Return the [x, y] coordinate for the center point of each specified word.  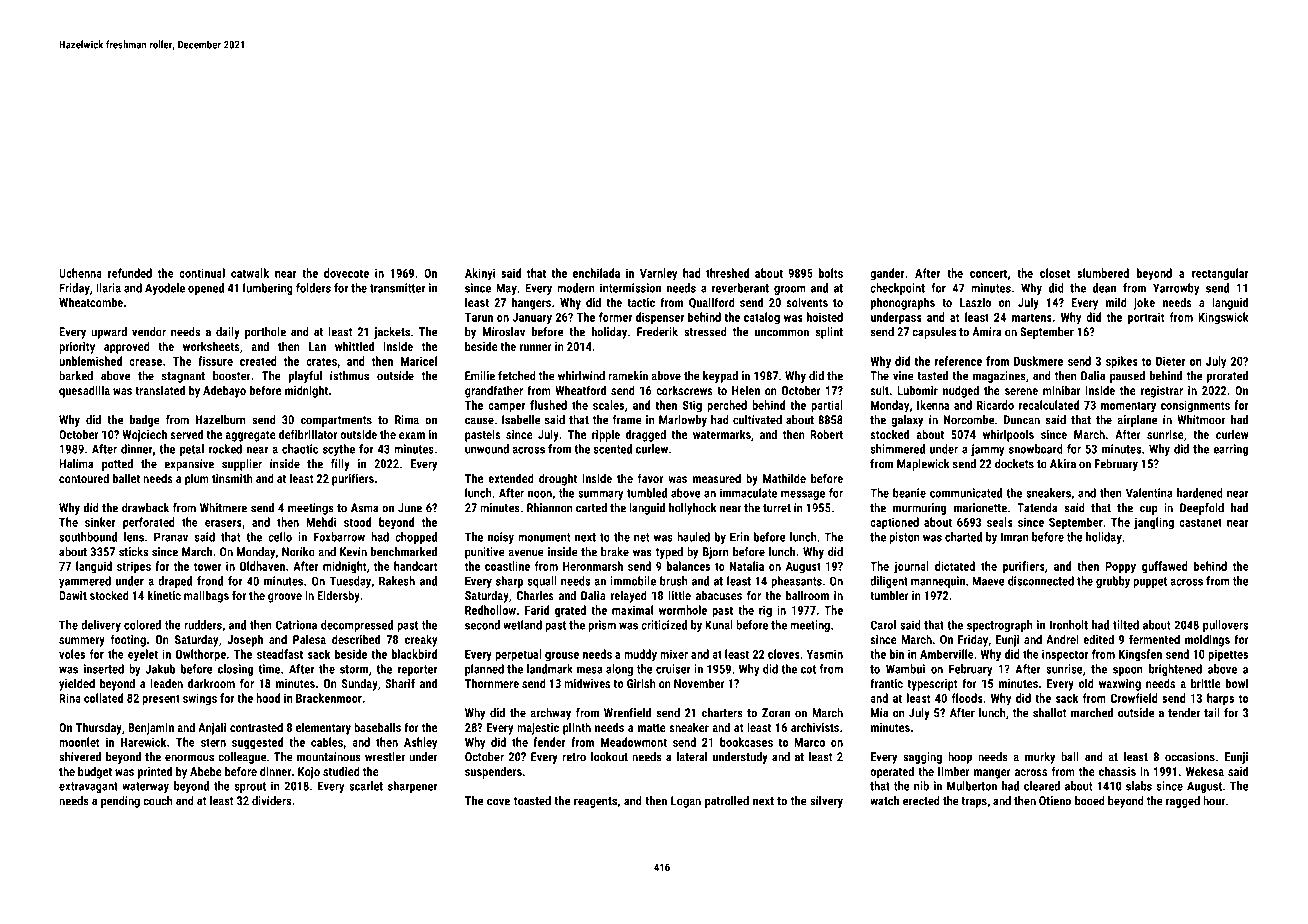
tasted [932, 376]
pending [120, 802]
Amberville [947, 654]
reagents [595, 802]
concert [988, 273]
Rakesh [397, 581]
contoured [84, 478]
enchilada [596, 273]
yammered [85, 582]
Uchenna [80, 273]
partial [827, 406]
